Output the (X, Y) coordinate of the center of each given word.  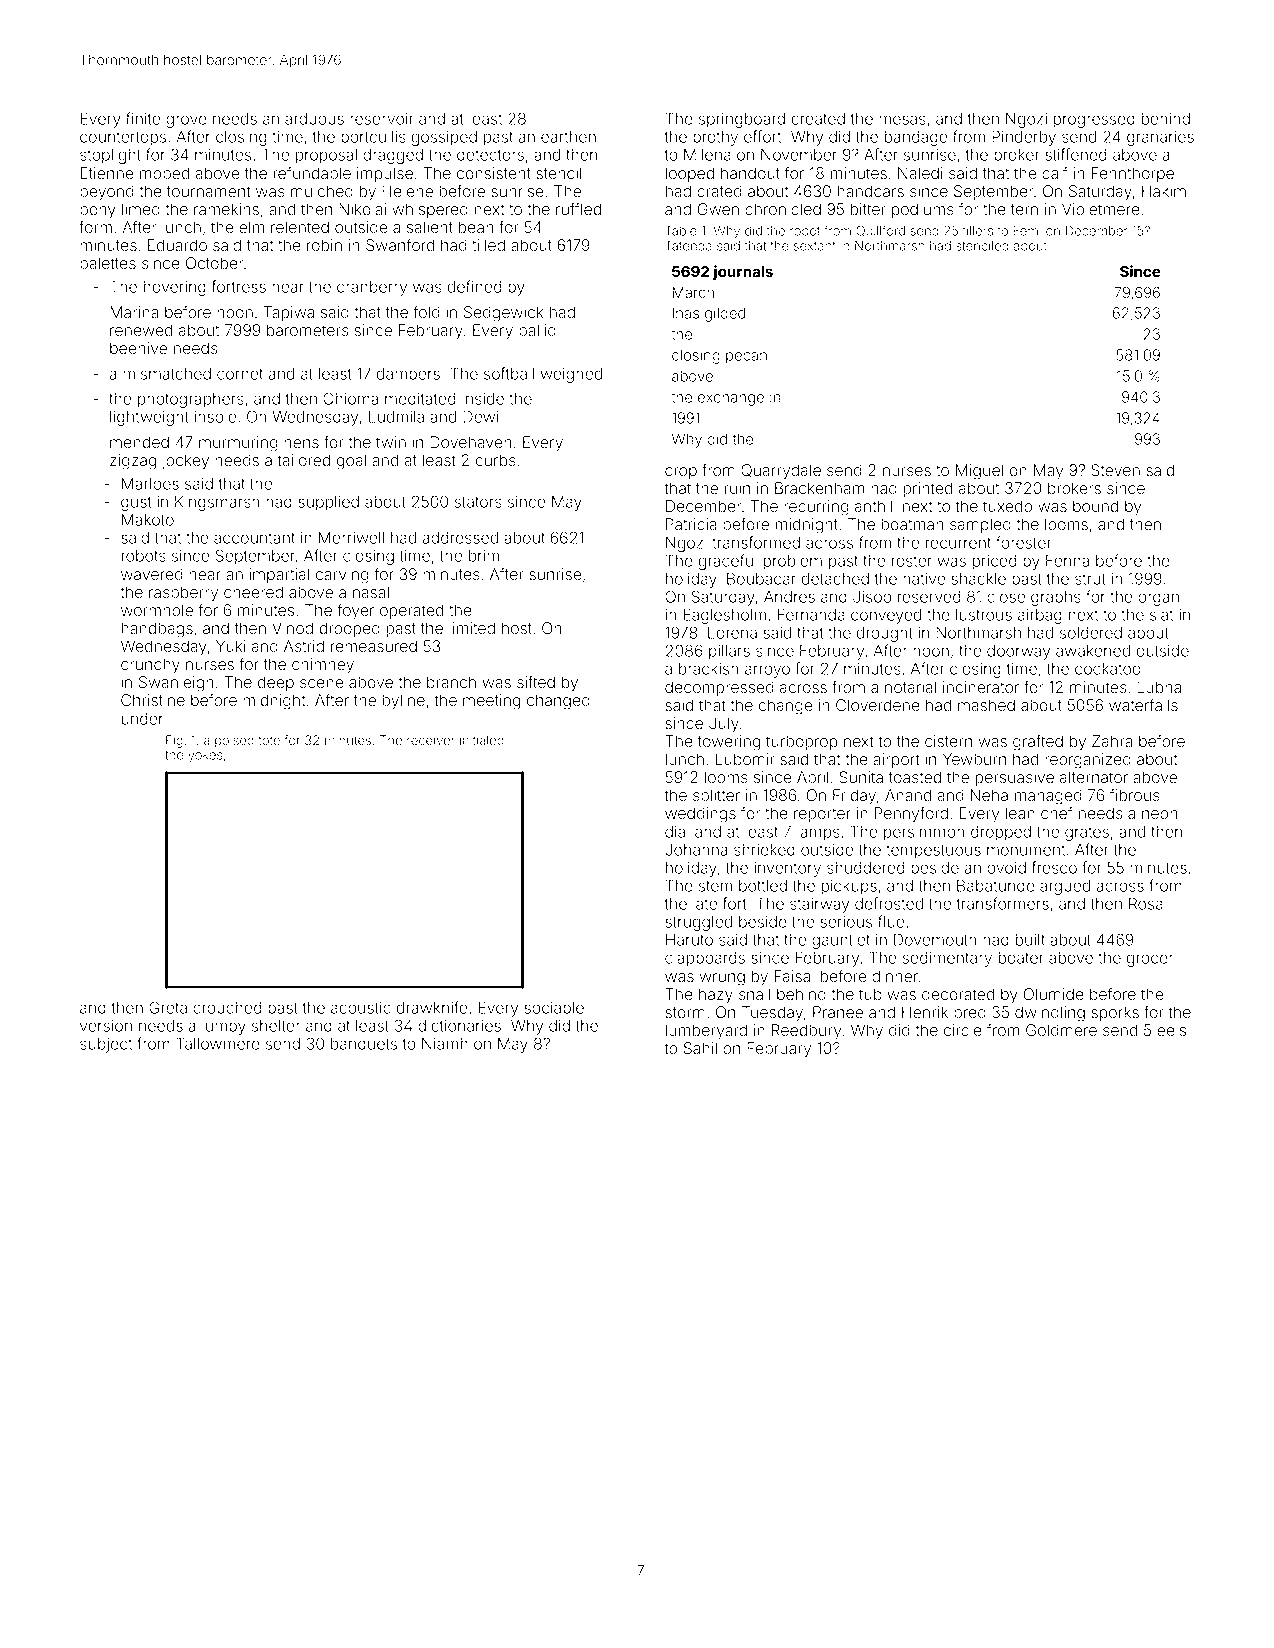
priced (994, 562)
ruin (737, 488)
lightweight (149, 418)
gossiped (444, 138)
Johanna (696, 850)
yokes (205, 756)
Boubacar (761, 578)
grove (186, 121)
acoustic (361, 1008)
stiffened (1076, 154)
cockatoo (1108, 669)
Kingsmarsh (217, 503)
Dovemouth (935, 939)
